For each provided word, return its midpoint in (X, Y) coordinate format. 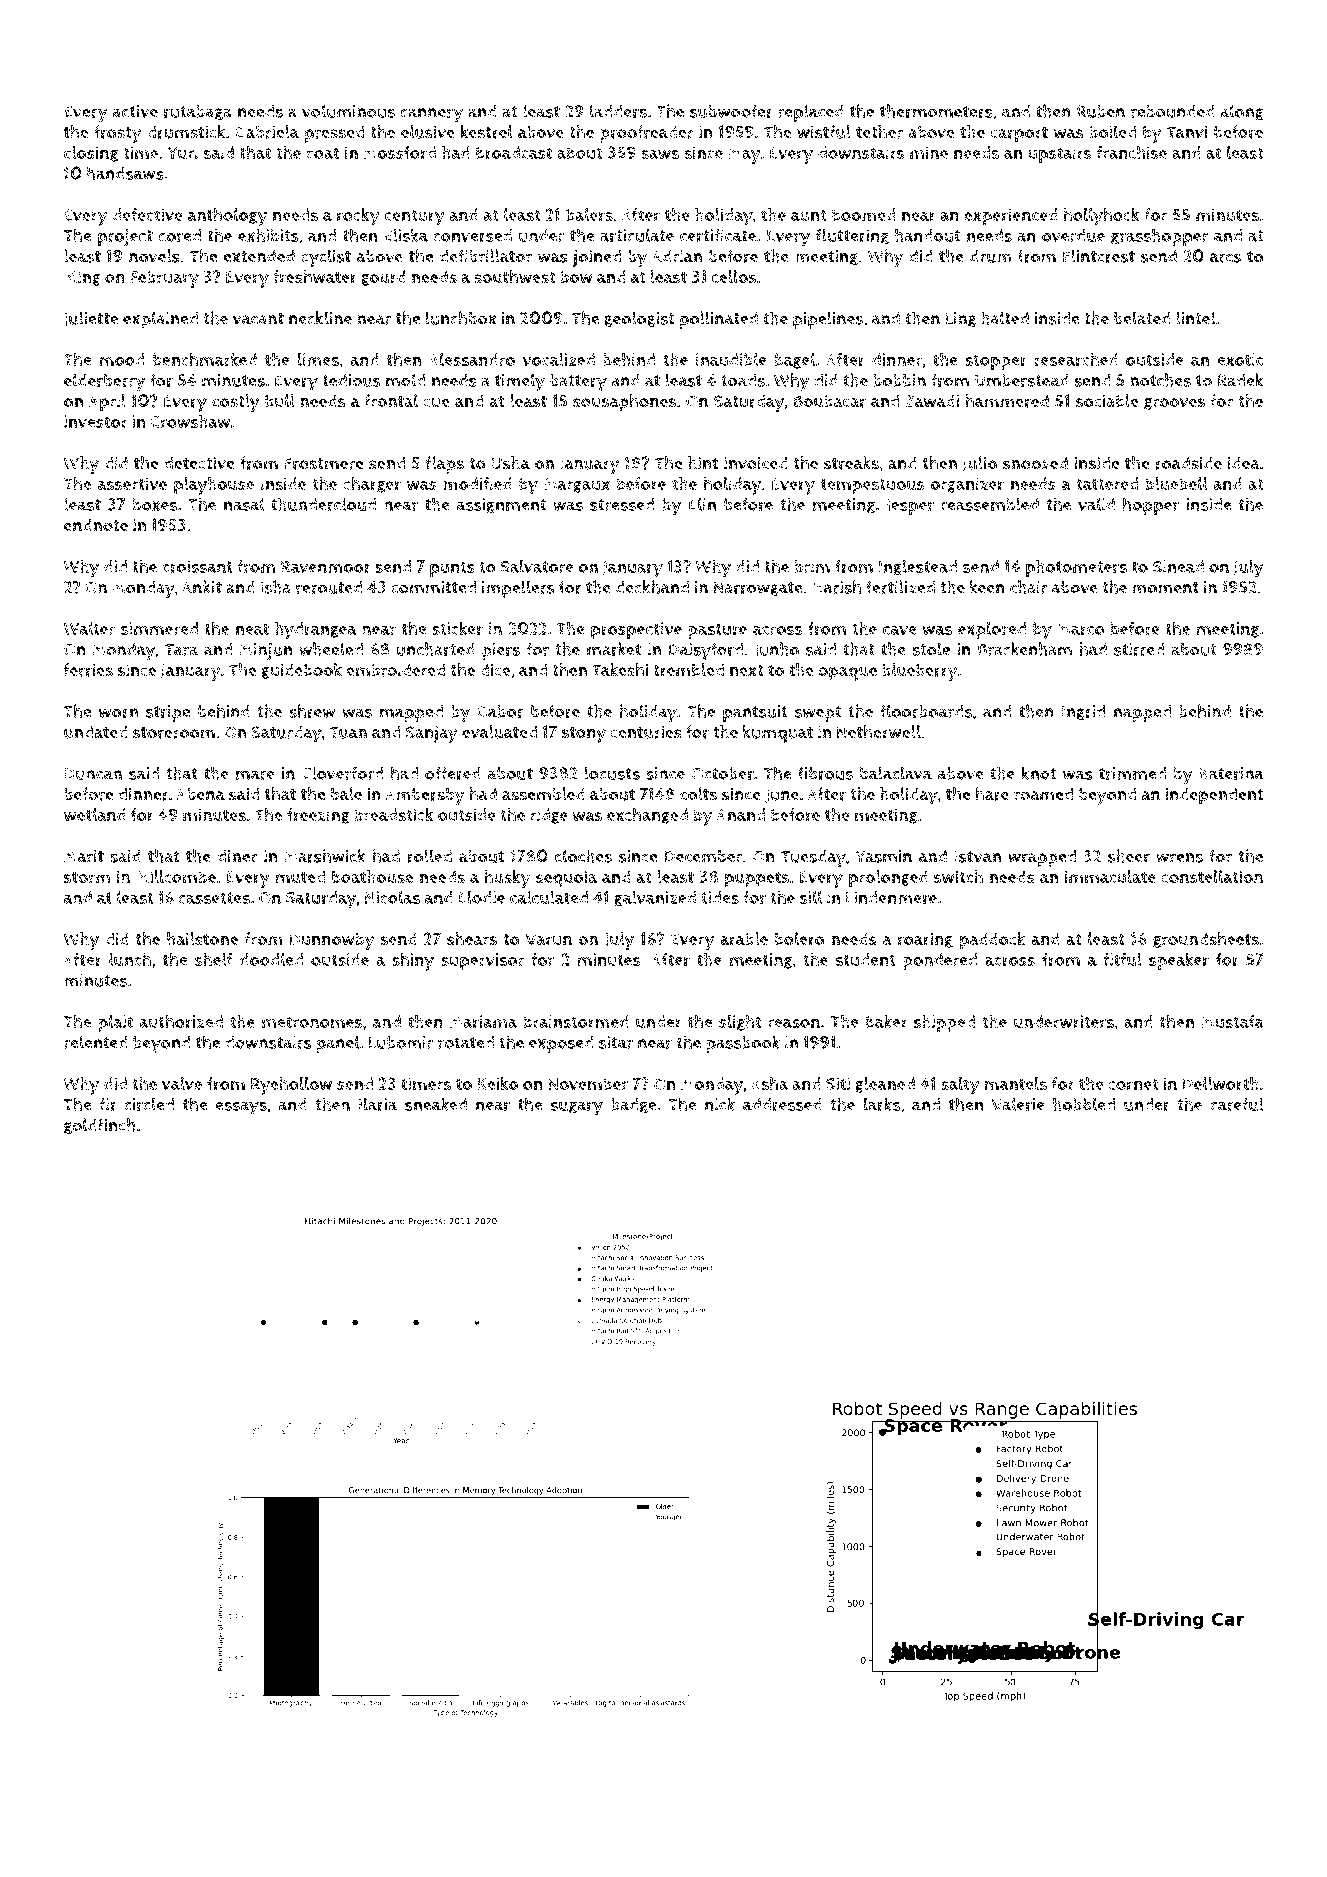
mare (255, 775)
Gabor (500, 711)
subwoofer (731, 111)
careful (1237, 1104)
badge (633, 1106)
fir (108, 1104)
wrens (1179, 858)
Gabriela (267, 132)
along (1242, 112)
